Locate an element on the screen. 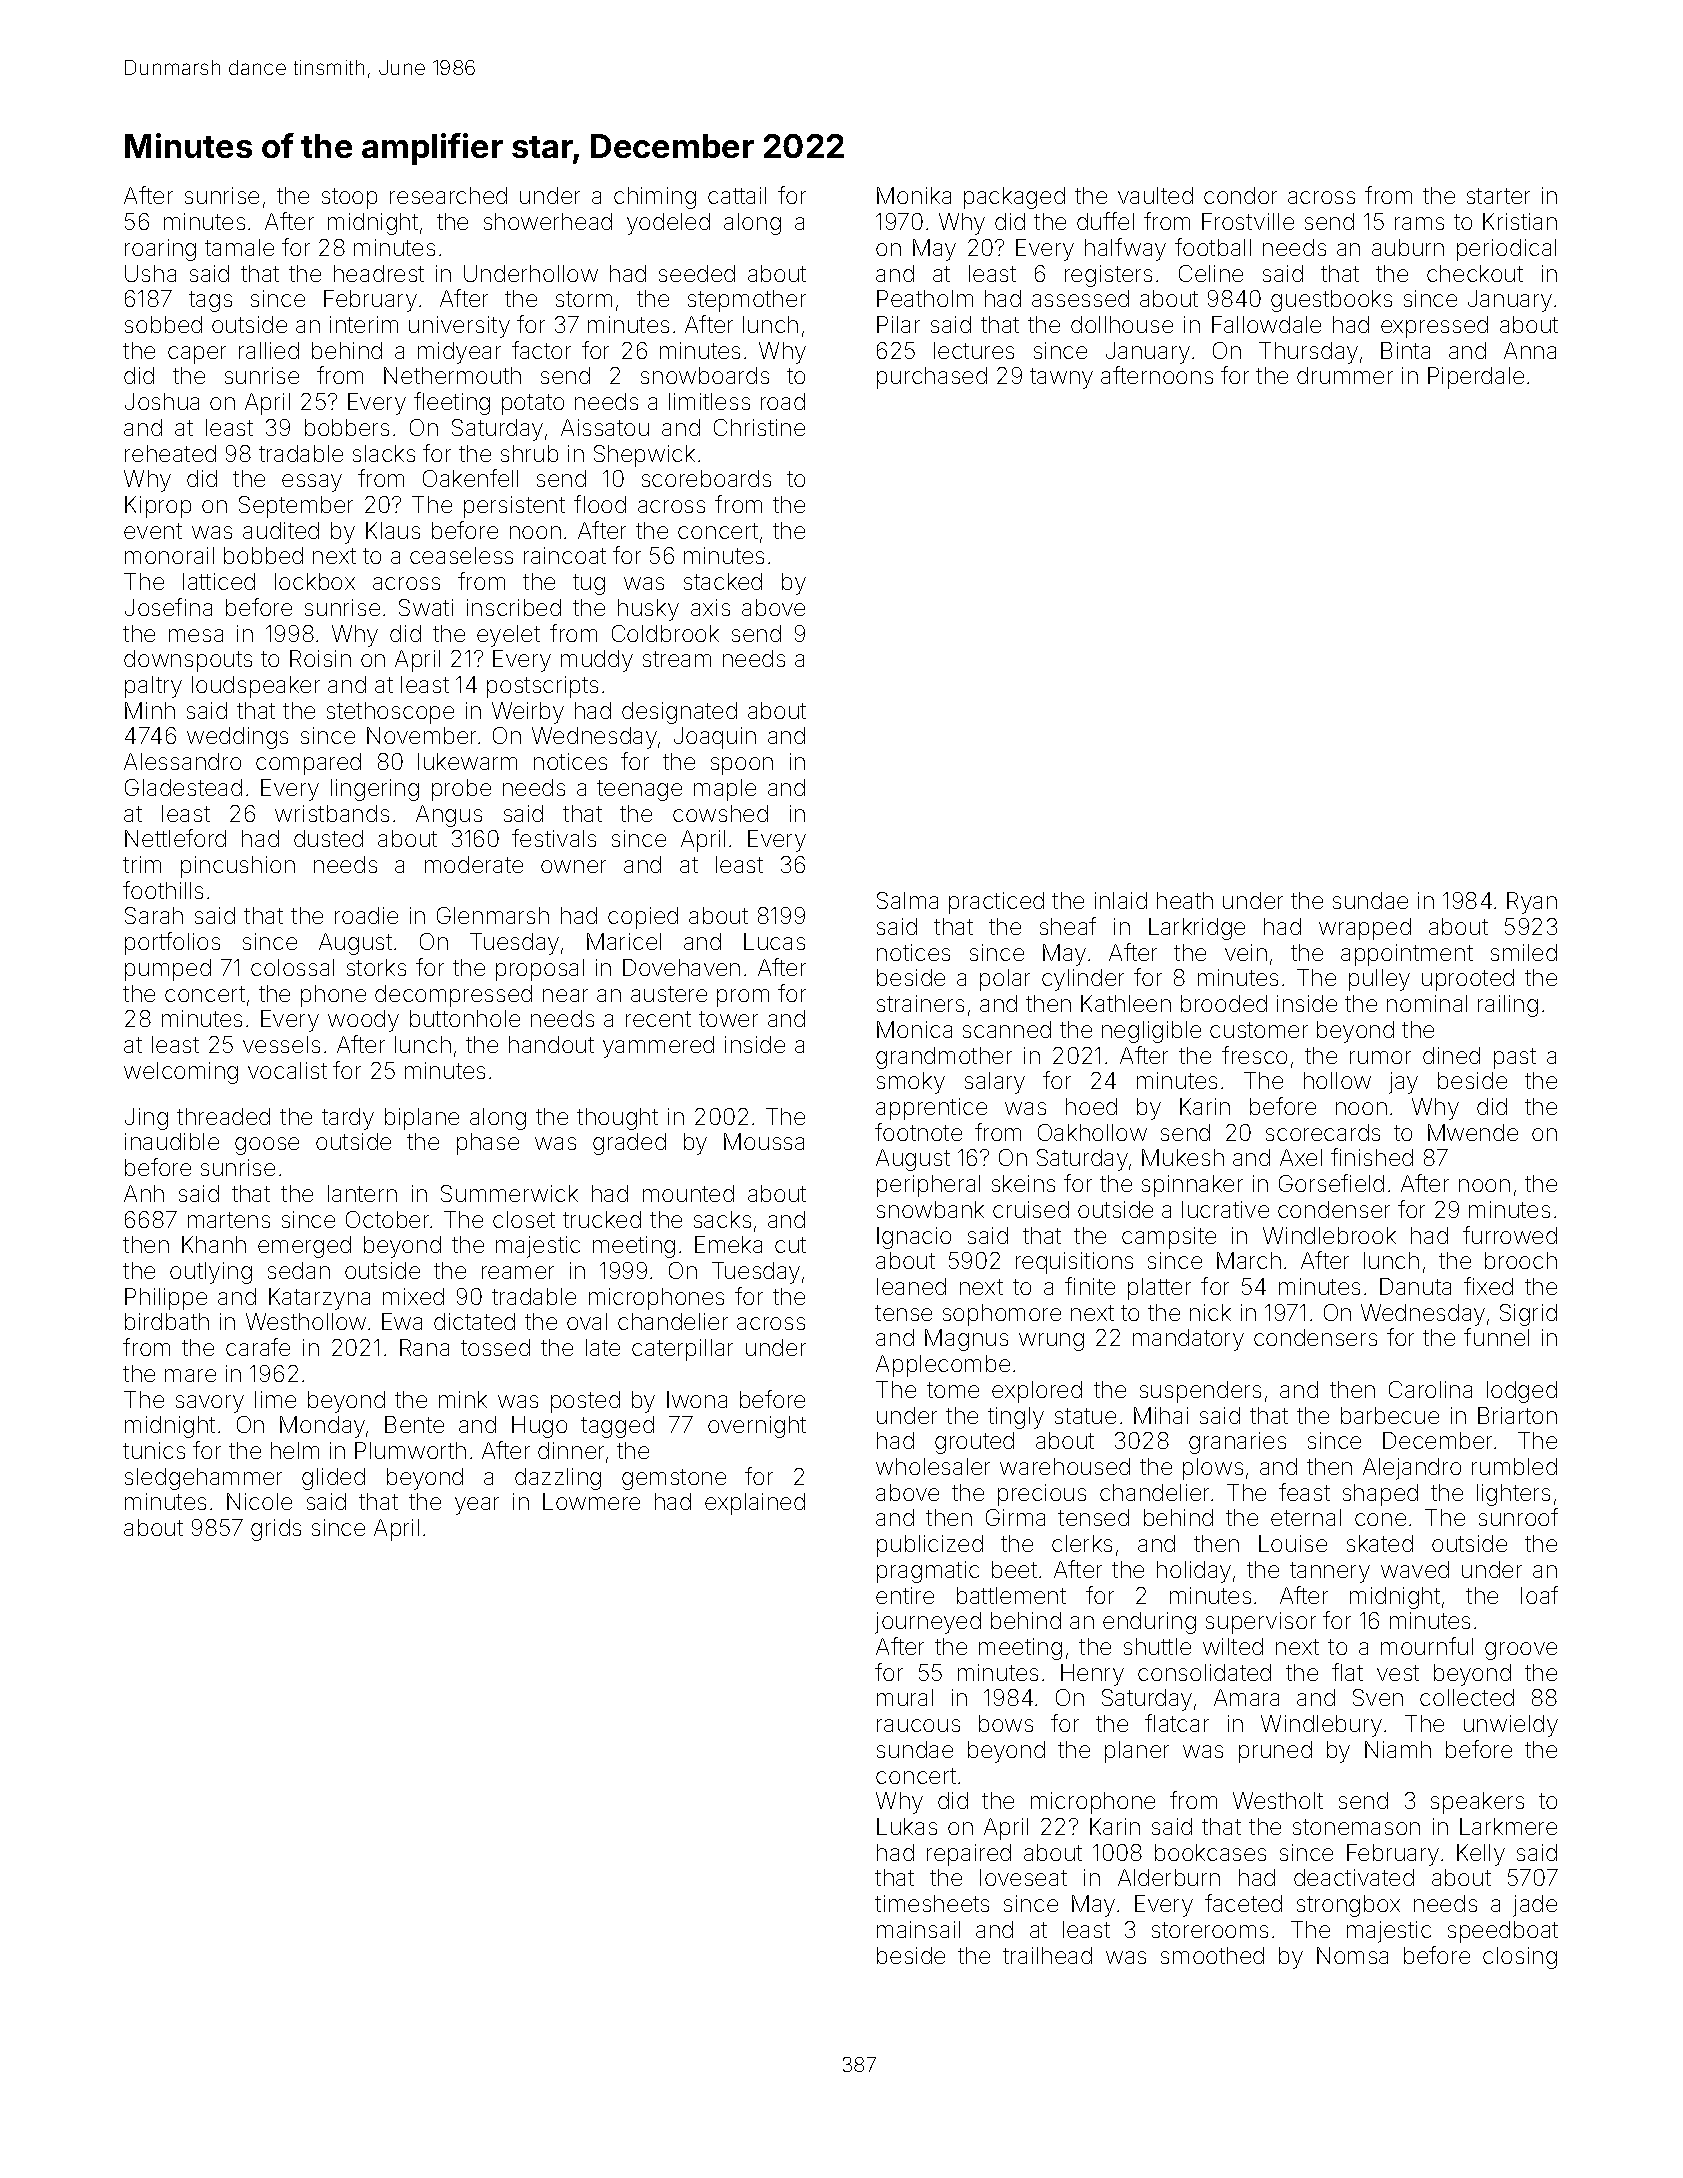  rallied is located at coordinates (269, 350).
